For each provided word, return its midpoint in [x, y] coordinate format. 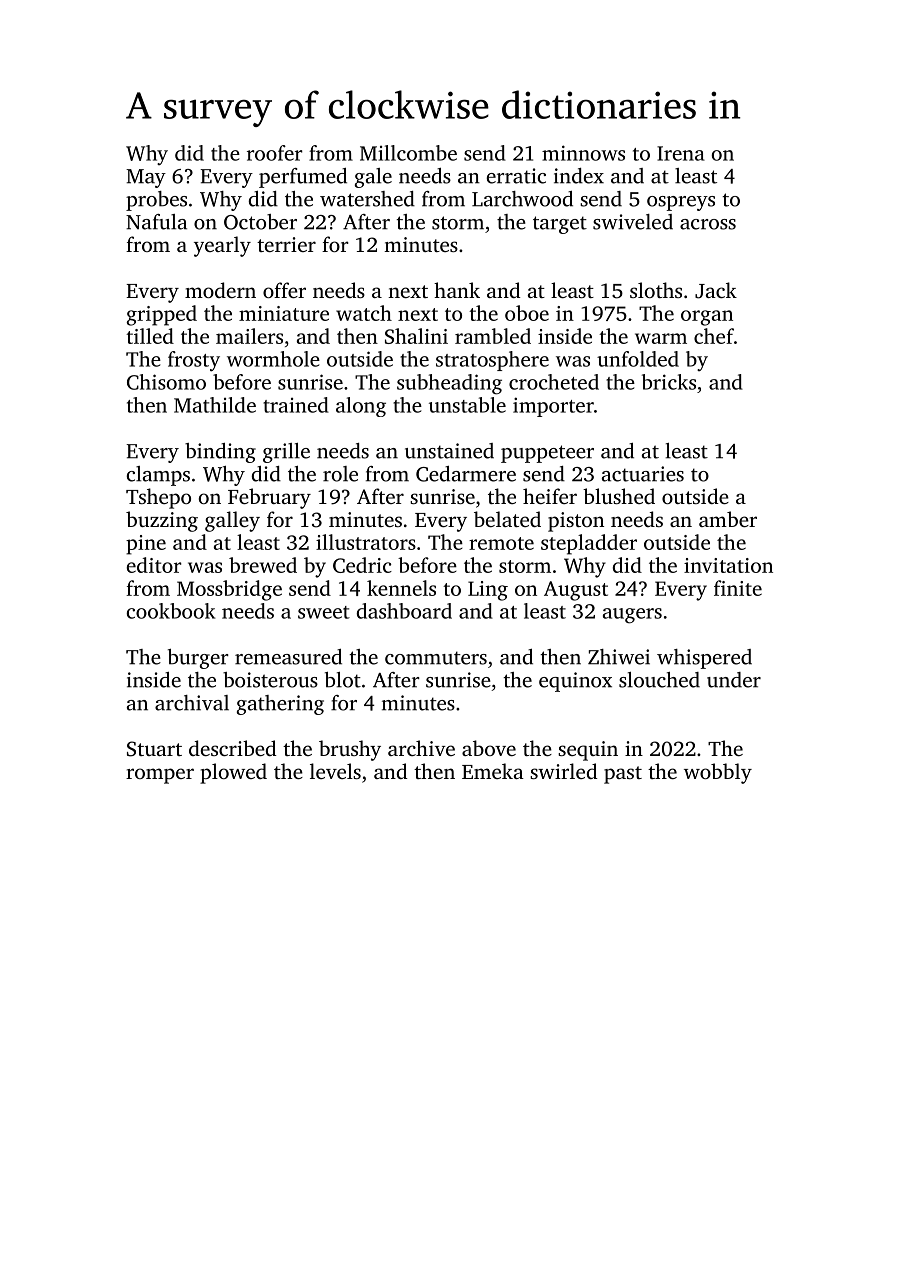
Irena [681, 153]
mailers [249, 336]
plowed [233, 773]
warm [661, 338]
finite [738, 588]
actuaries [643, 474]
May [146, 178]
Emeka [493, 771]
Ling [488, 591]
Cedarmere [466, 474]
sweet [324, 612]
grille [286, 453]
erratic [516, 176]
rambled [493, 336]
